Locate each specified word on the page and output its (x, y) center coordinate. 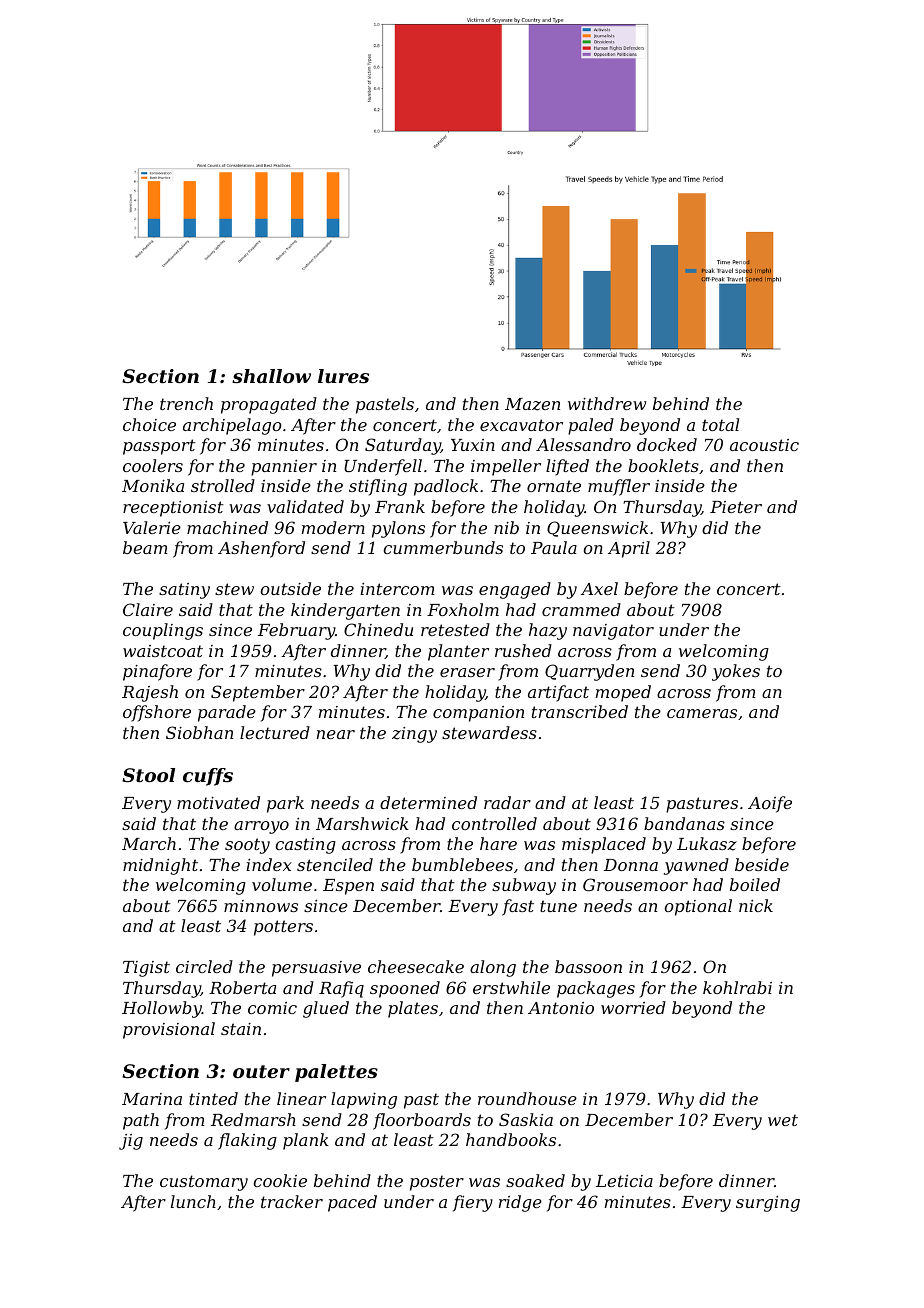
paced (352, 1203)
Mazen (532, 404)
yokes (736, 672)
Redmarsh (253, 1119)
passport (159, 447)
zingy (414, 735)
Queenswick (597, 529)
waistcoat (163, 651)
